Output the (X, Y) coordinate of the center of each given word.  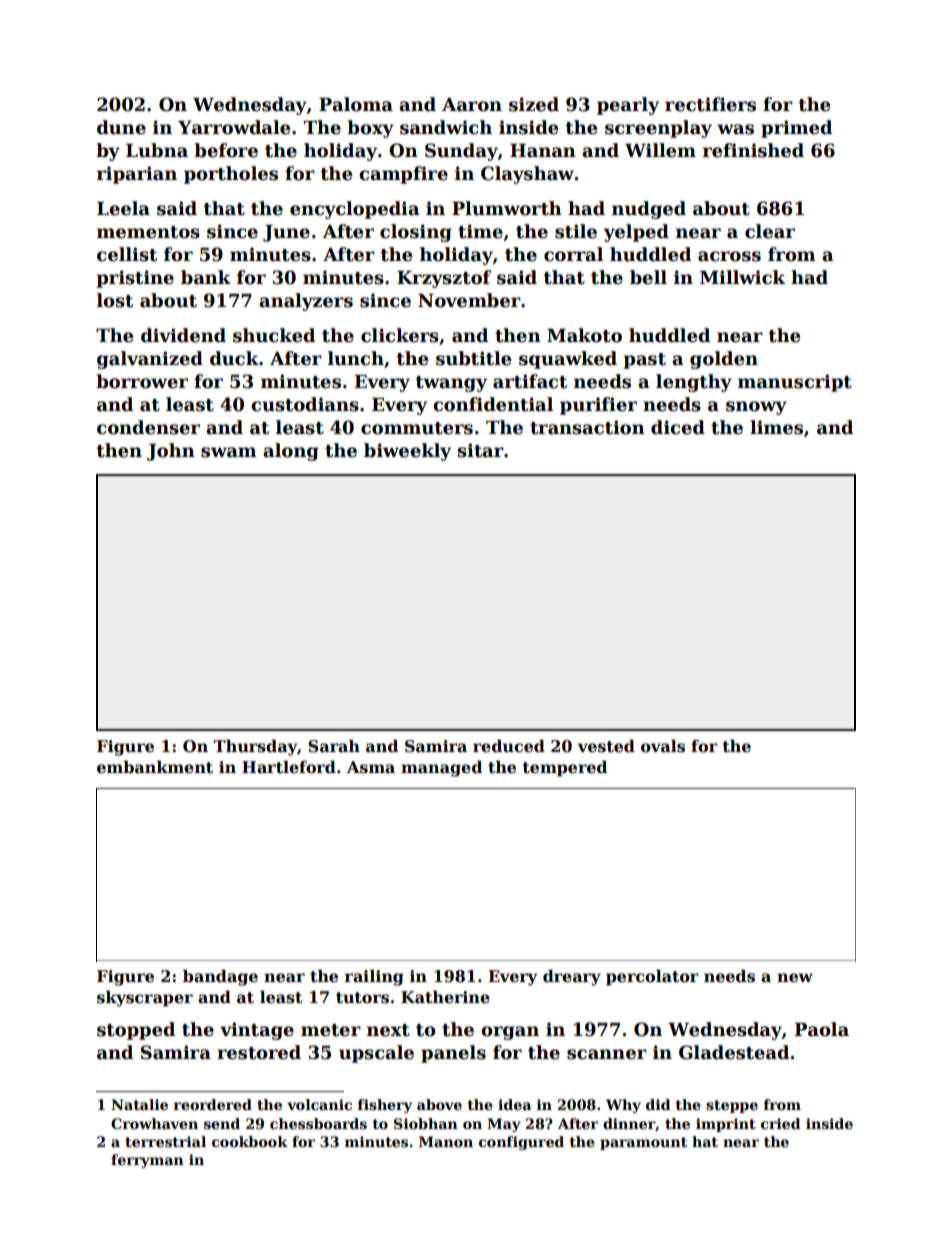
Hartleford (289, 767)
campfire (403, 175)
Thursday (255, 748)
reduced (509, 746)
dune (121, 127)
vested (606, 746)
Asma (371, 767)
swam (229, 452)
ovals (663, 746)
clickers (400, 335)
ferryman (147, 1161)
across (729, 256)
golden (724, 360)
